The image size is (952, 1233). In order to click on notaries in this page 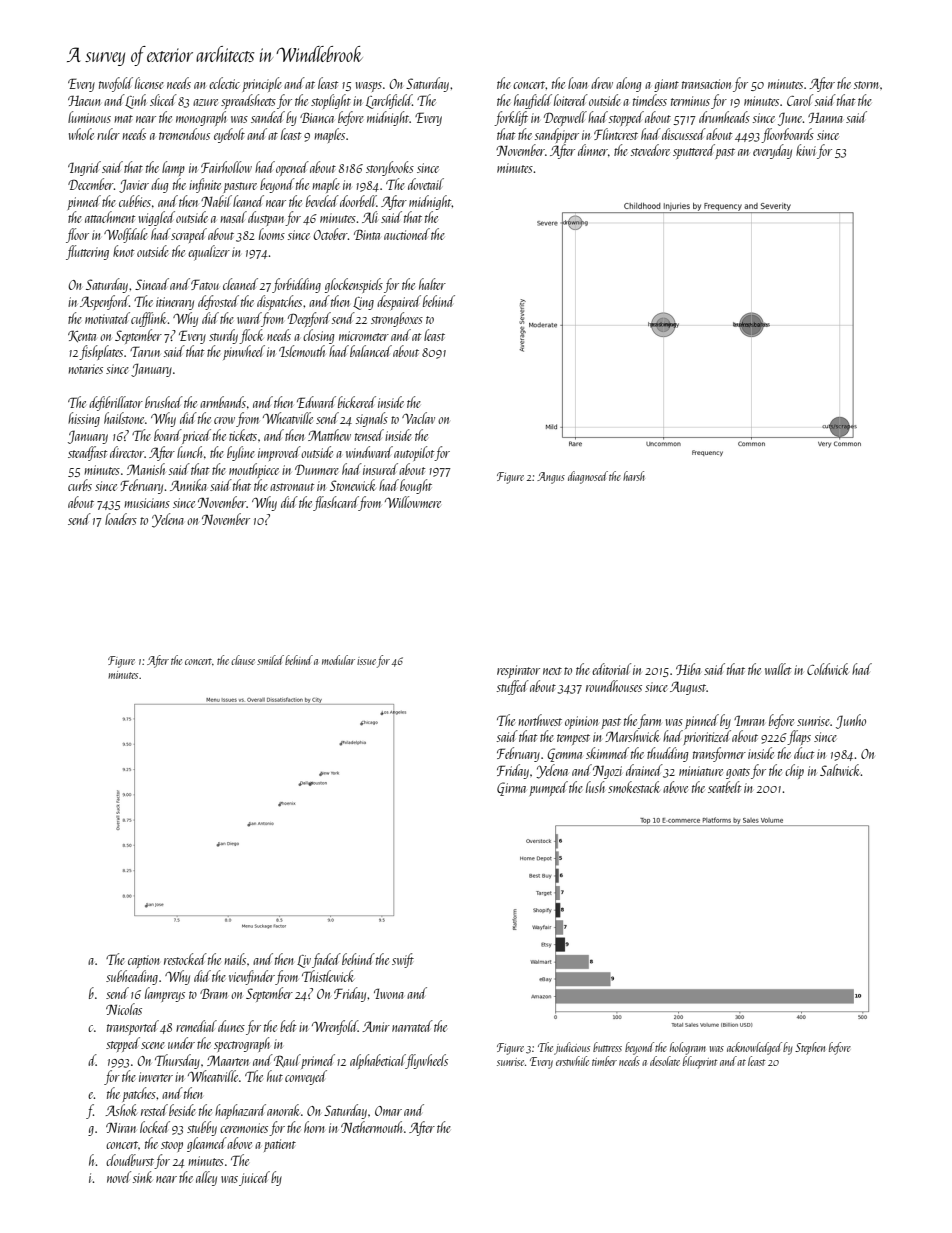, I will do `click(86, 369)`.
